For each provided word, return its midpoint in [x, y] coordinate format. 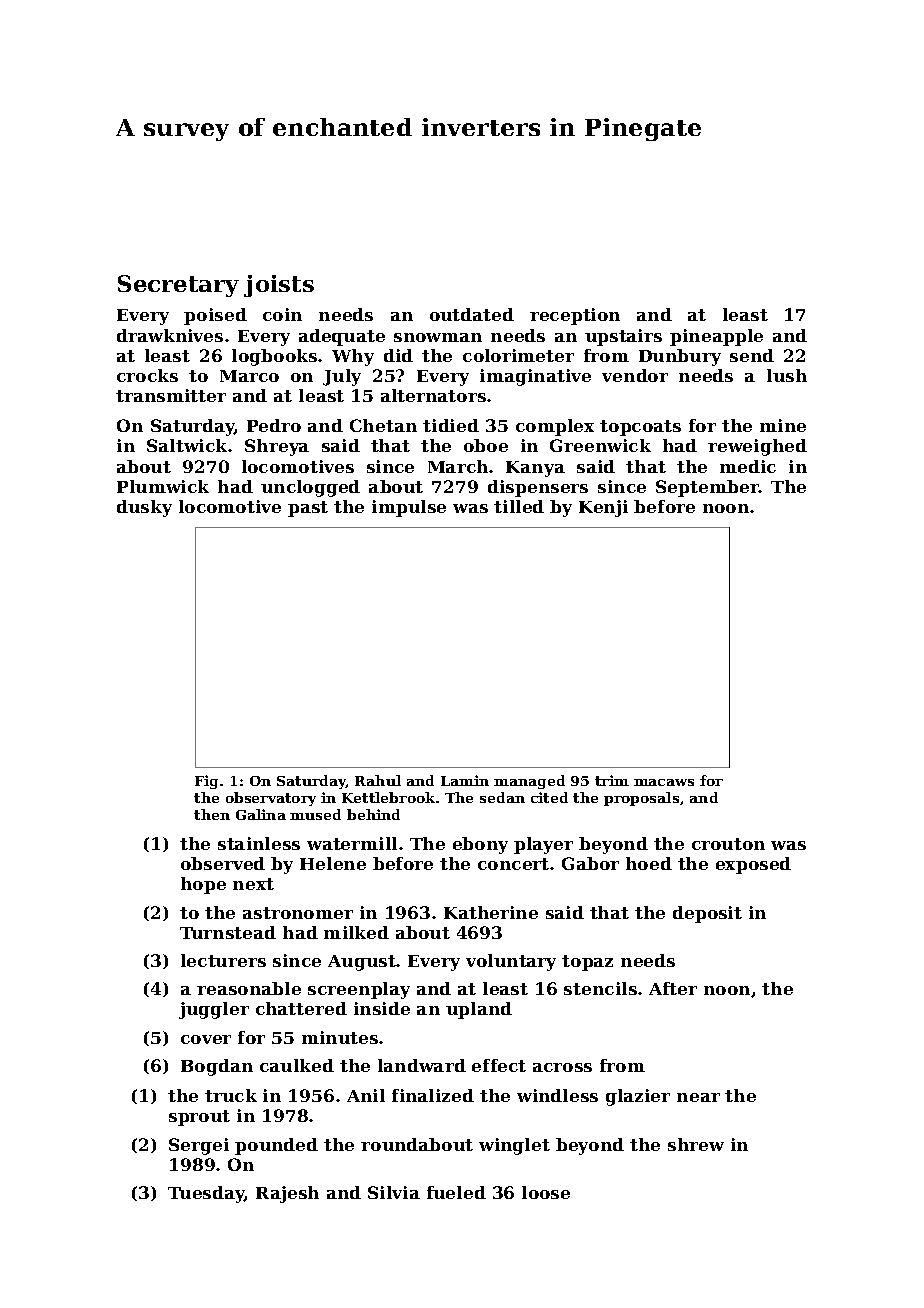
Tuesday [206, 1194]
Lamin [465, 780]
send [752, 355]
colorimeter [518, 355]
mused [315, 814]
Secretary [178, 286]
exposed [753, 865]
